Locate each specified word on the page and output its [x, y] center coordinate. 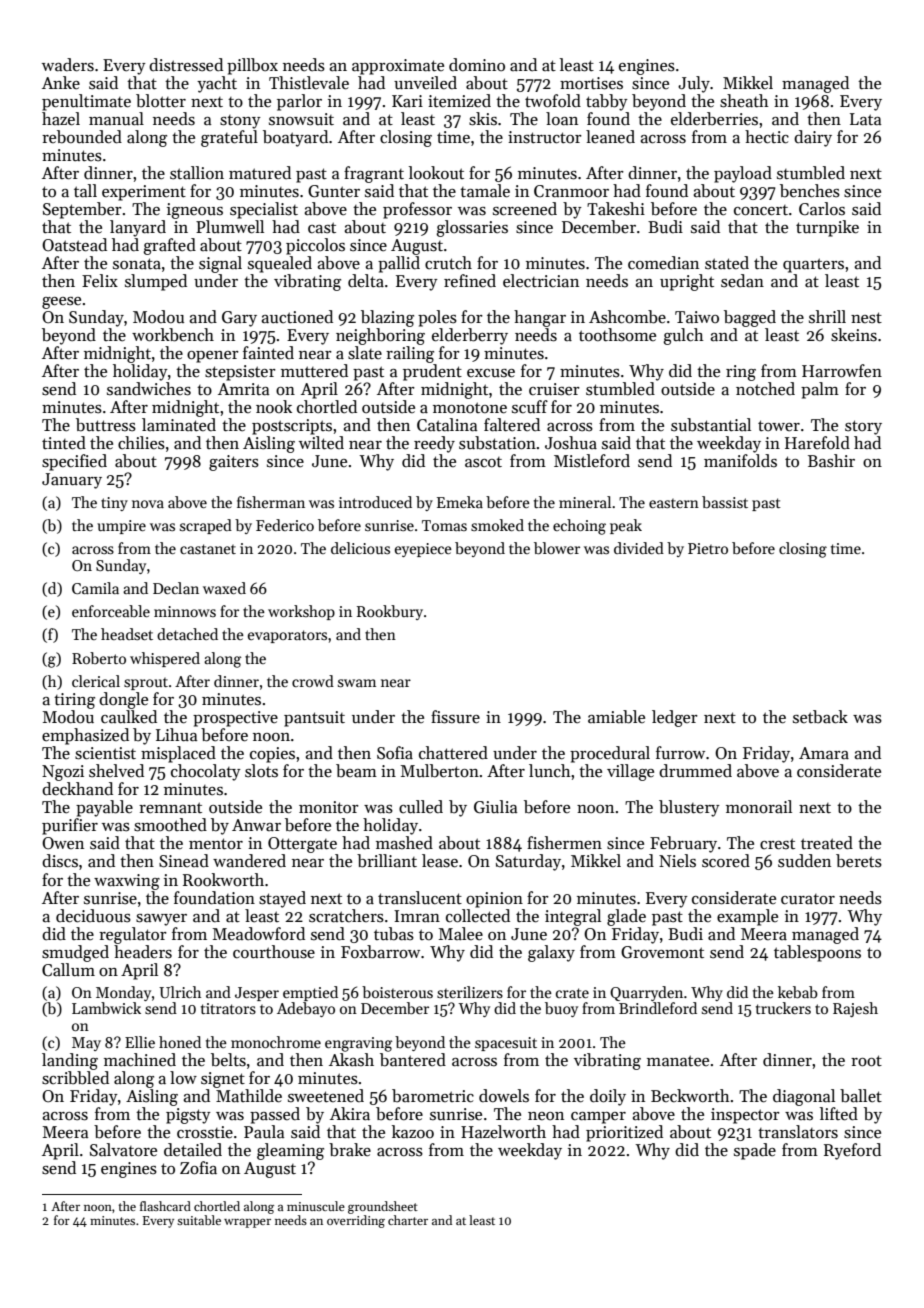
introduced [375, 502]
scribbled [75, 1078]
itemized [459, 100]
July [694, 84]
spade [755, 1151]
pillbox [252, 66]
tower [779, 426]
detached [187, 634]
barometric [433, 1096]
